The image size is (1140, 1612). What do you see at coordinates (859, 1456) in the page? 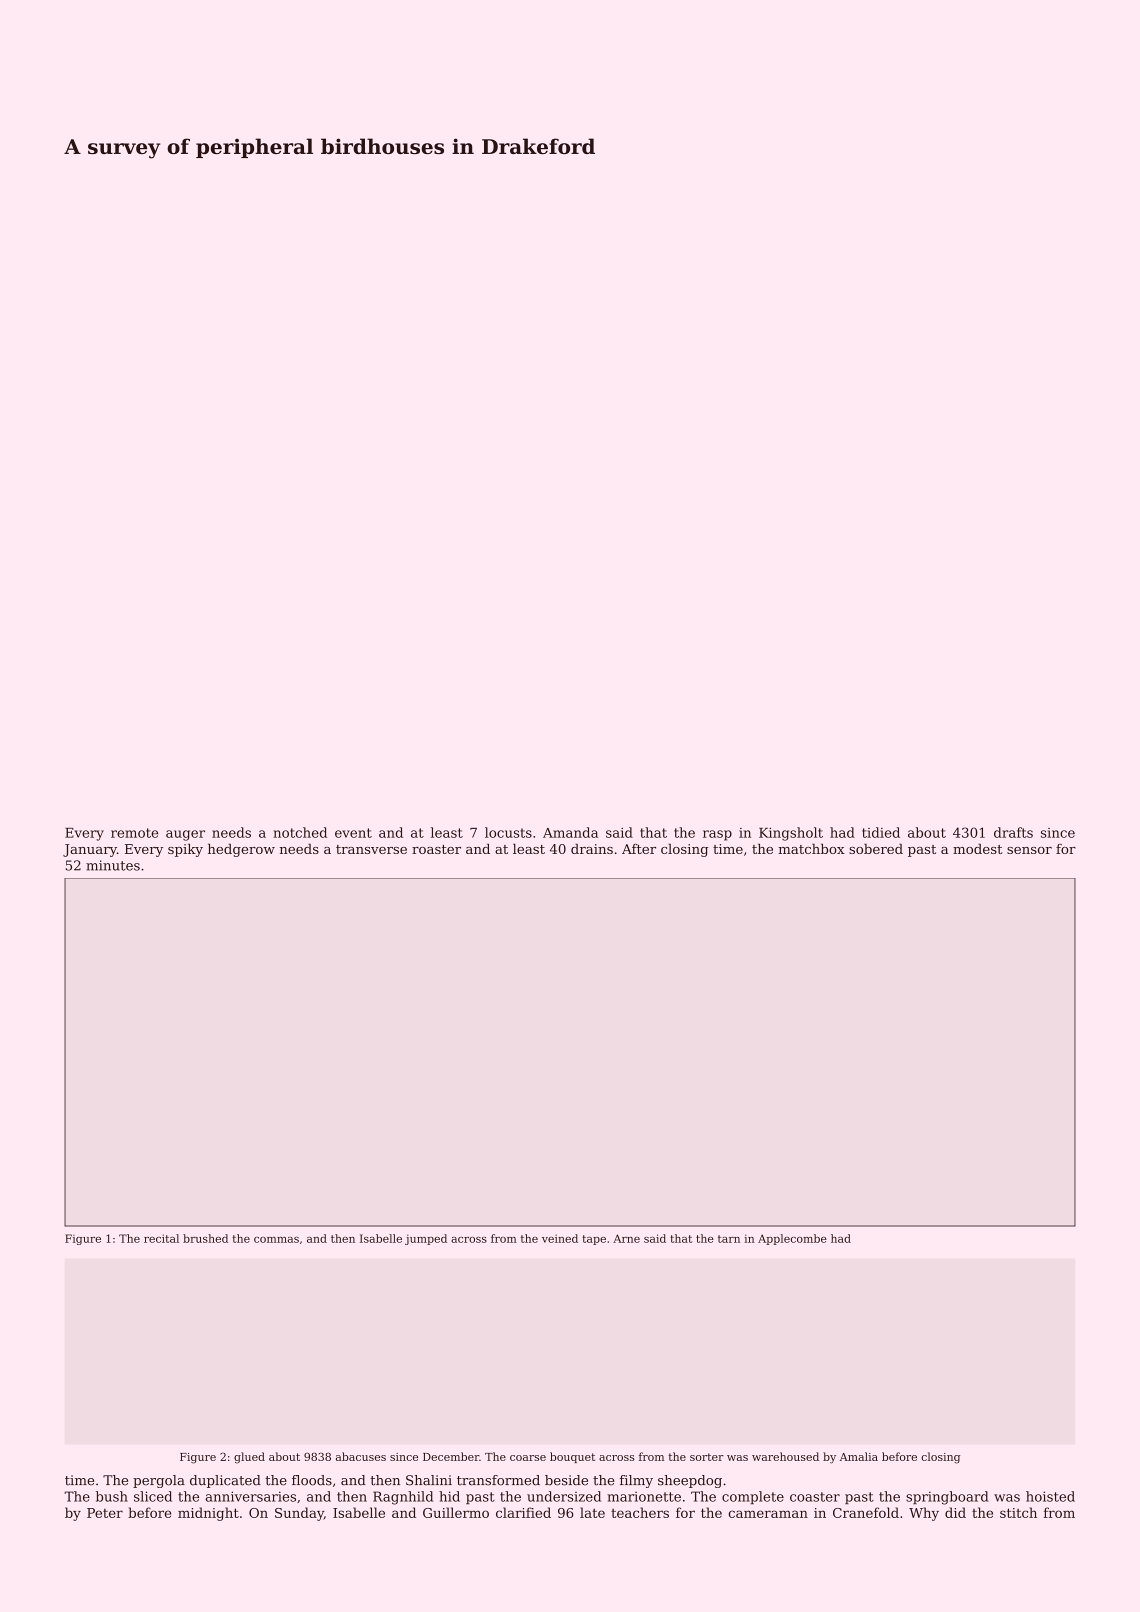
I see `Amalia` at bounding box center [859, 1456].
